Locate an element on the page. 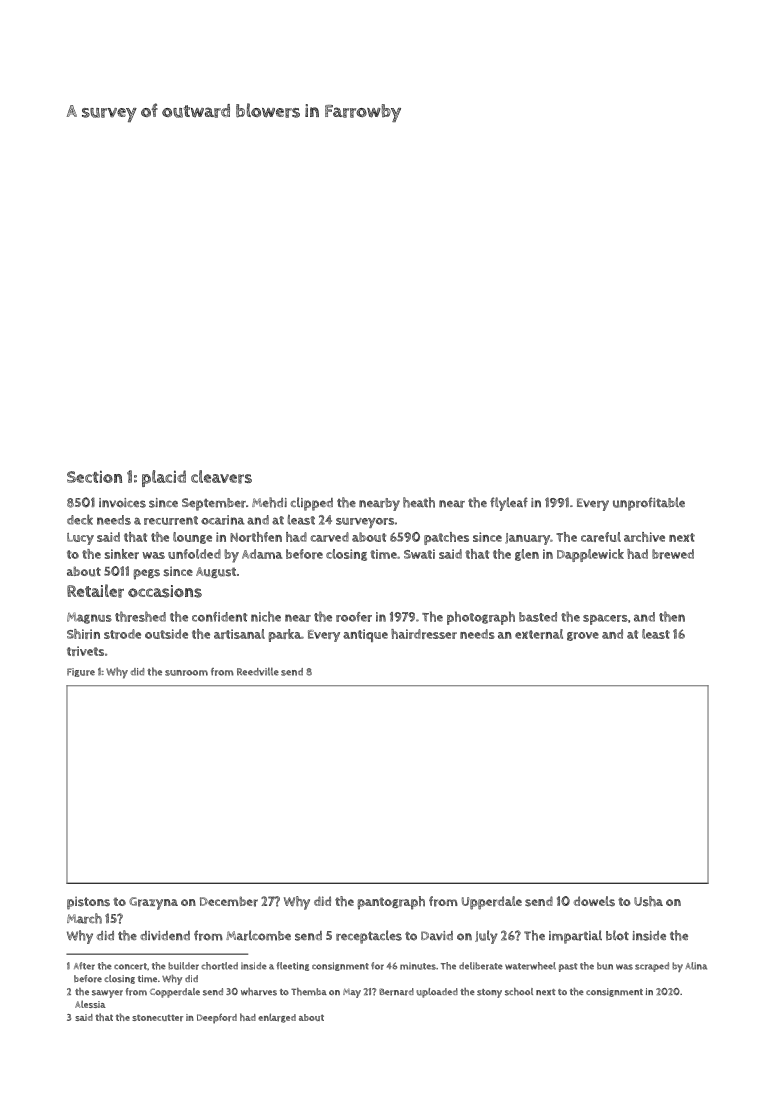 The image size is (775, 1100). Alessia is located at coordinates (90, 1004).
